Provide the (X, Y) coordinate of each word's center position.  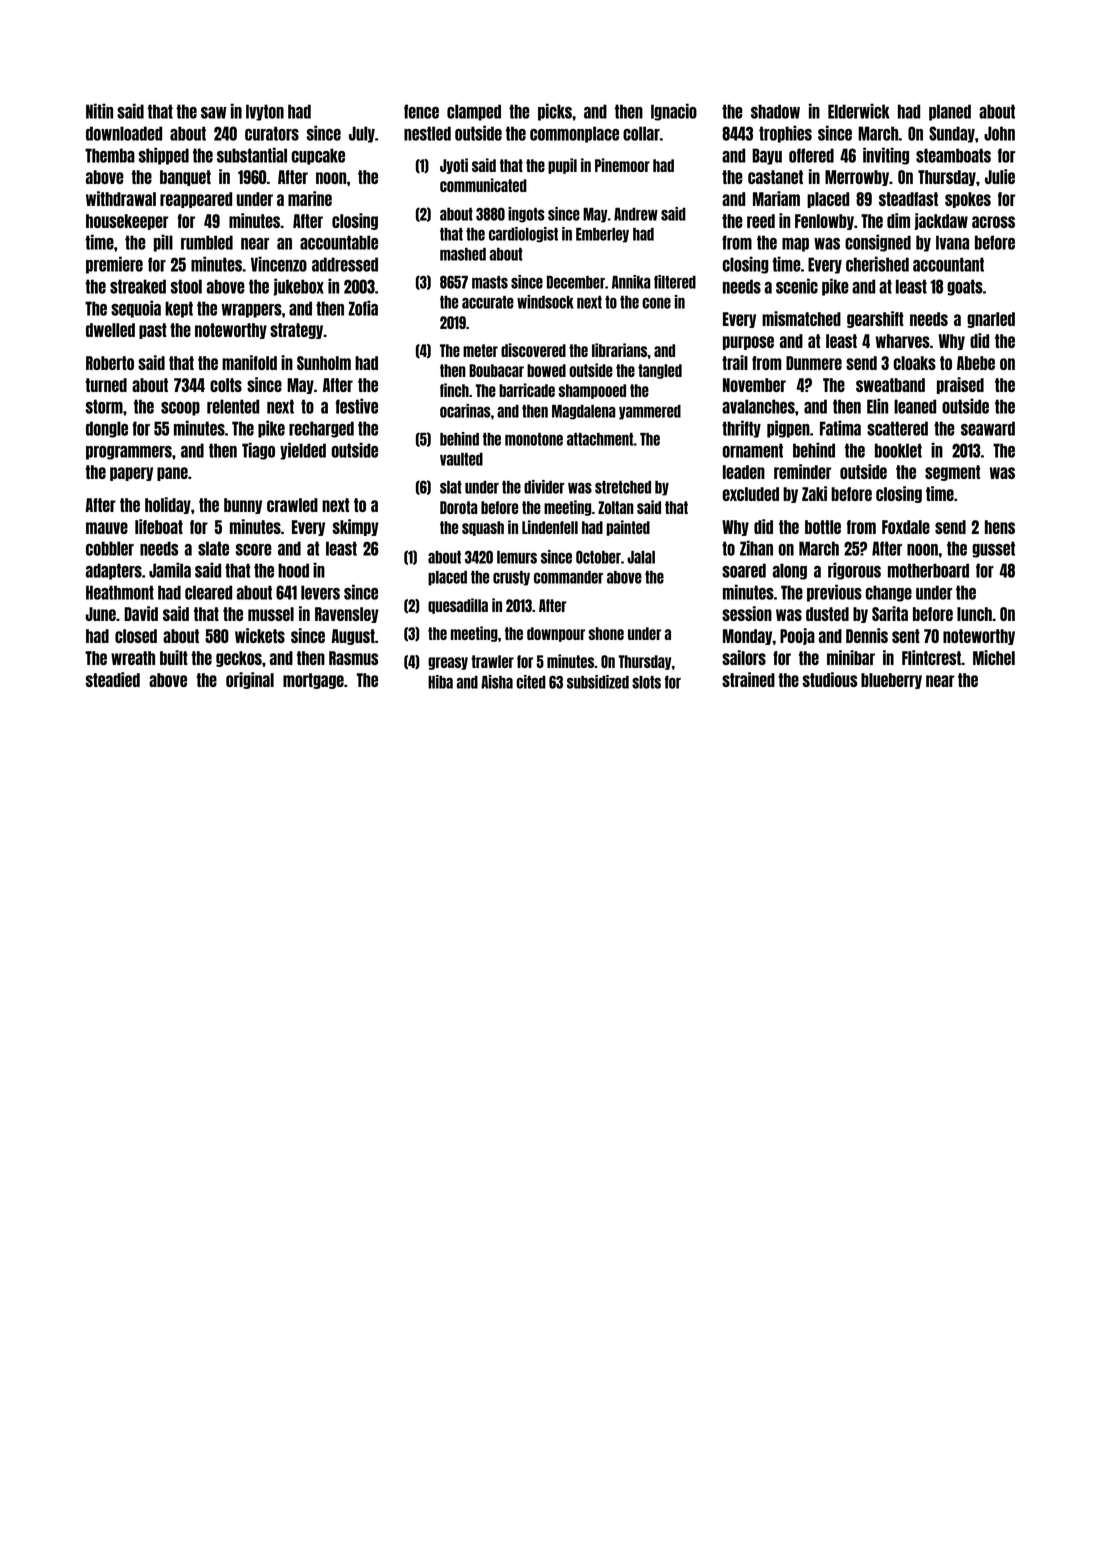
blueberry (891, 681)
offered (811, 155)
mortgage (313, 681)
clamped (474, 112)
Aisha (497, 682)
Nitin (99, 111)
